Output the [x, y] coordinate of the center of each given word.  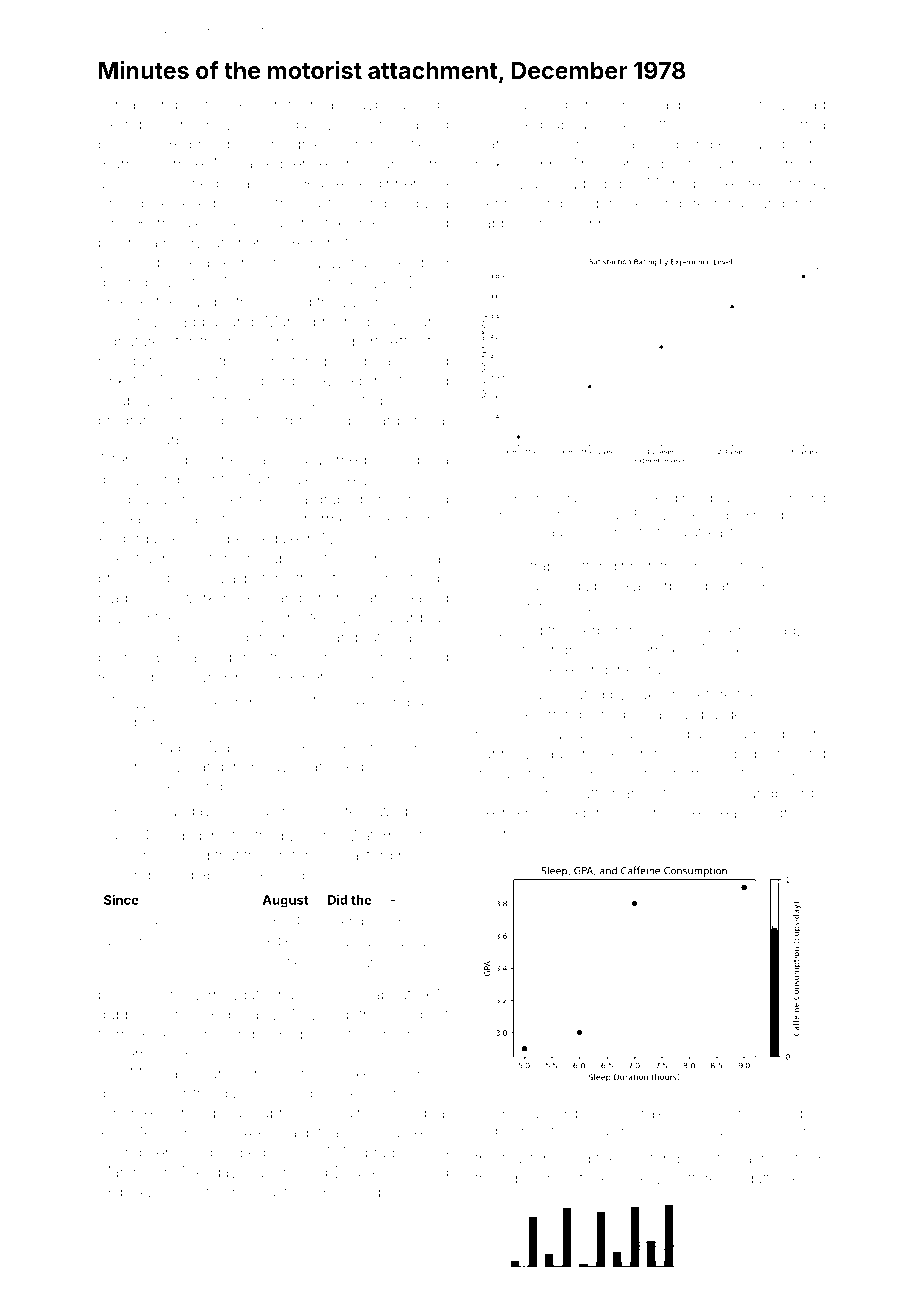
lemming [552, 715]
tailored [423, 381]
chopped [417, 1173]
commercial [296, 105]
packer [304, 837]
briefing [804, 499]
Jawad [426, 124]
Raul [552, 753]
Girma [805, 124]
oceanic [777, 650]
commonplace [232, 619]
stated [669, 734]
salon [268, 460]
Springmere [138, 1154]
